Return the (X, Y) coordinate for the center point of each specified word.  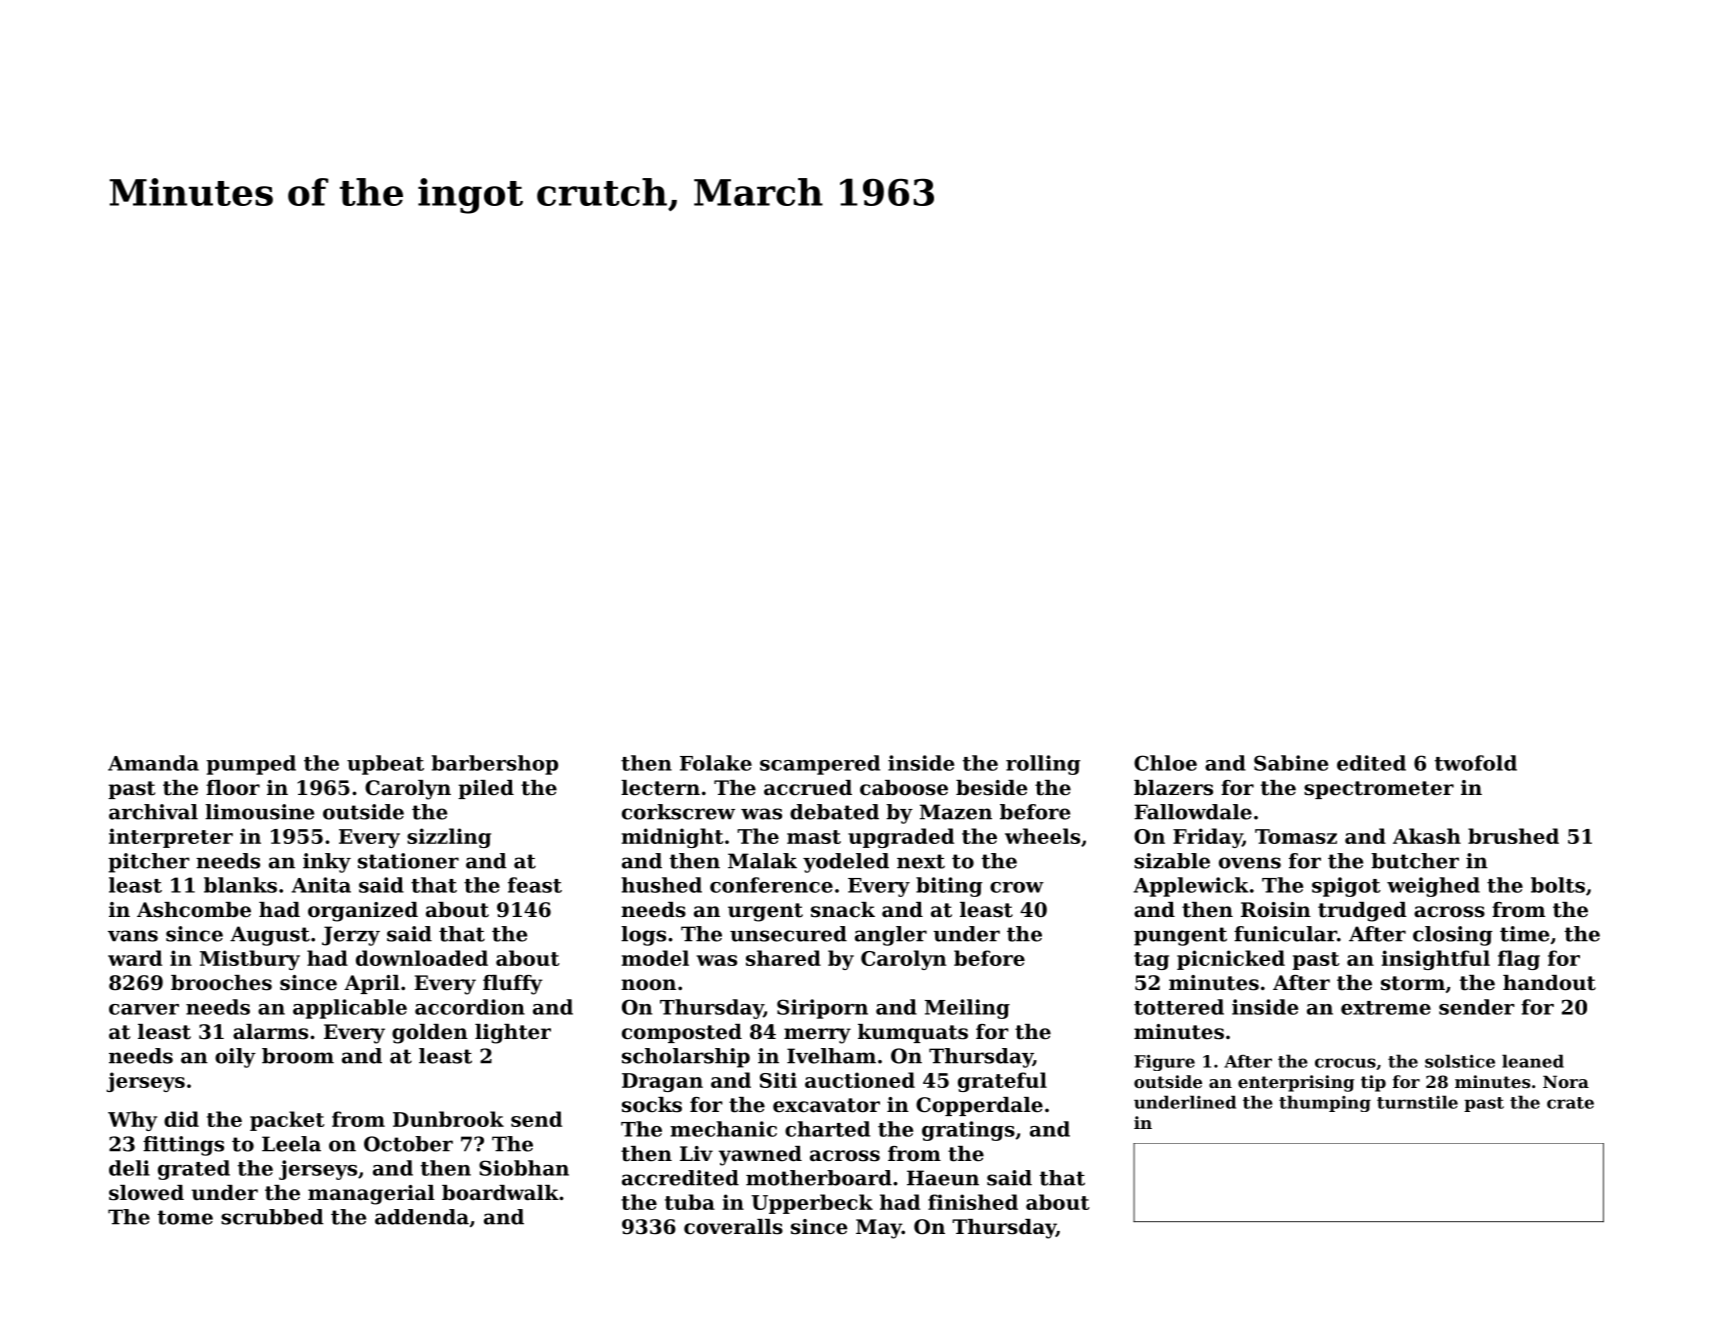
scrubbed (272, 1217)
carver (144, 1009)
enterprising (1296, 1083)
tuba (690, 1202)
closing (1453, 936)
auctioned (860, 1080)
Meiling (967, 1009)
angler (891, 936)
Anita (321, 885)
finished (973, 1202)
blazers (1173, 788)
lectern (660, 788)
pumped (251, 765)
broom (298, 1056)
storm (1413, 983)
